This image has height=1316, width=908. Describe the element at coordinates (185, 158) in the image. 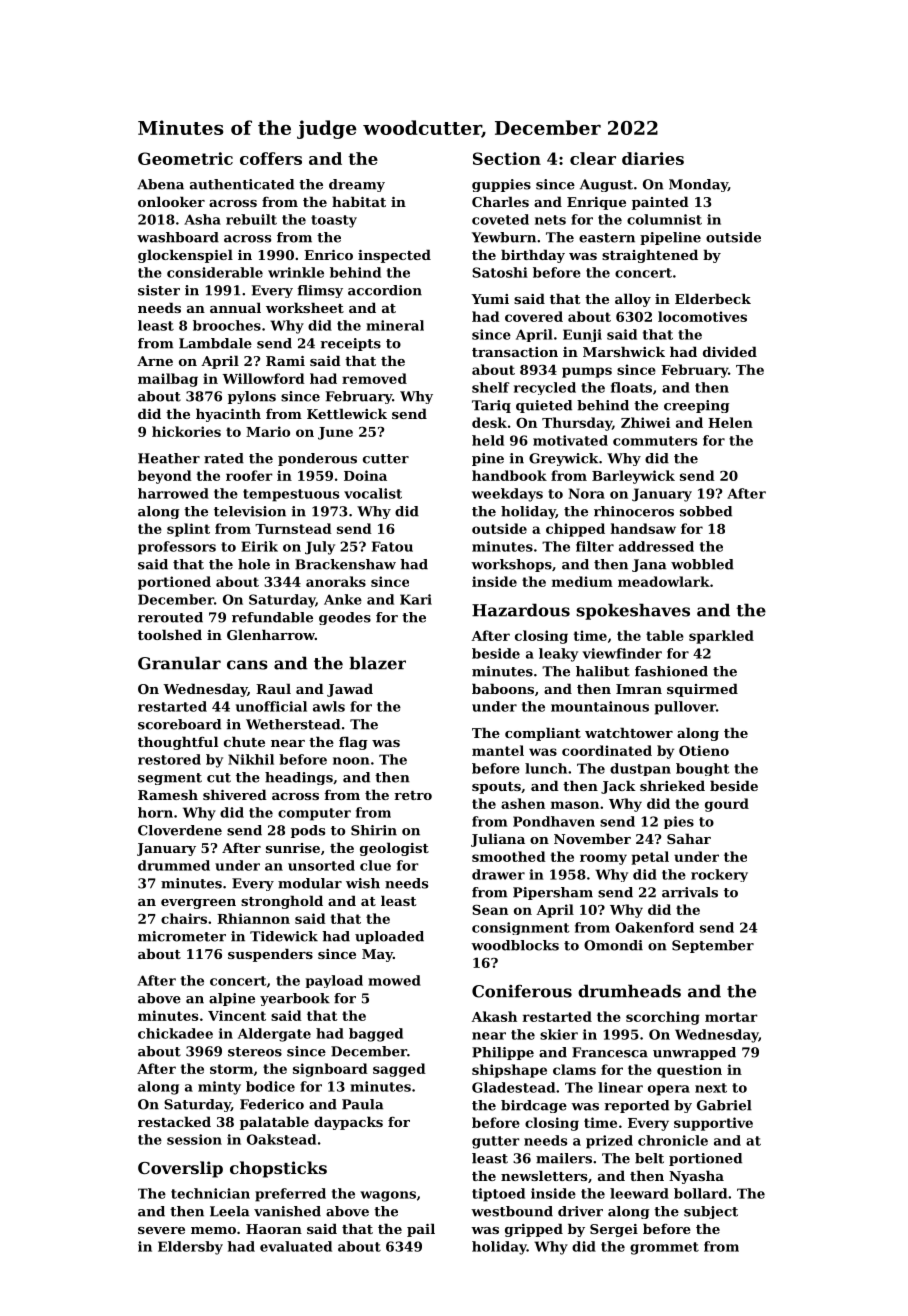

I see `Geometric` at that location.
